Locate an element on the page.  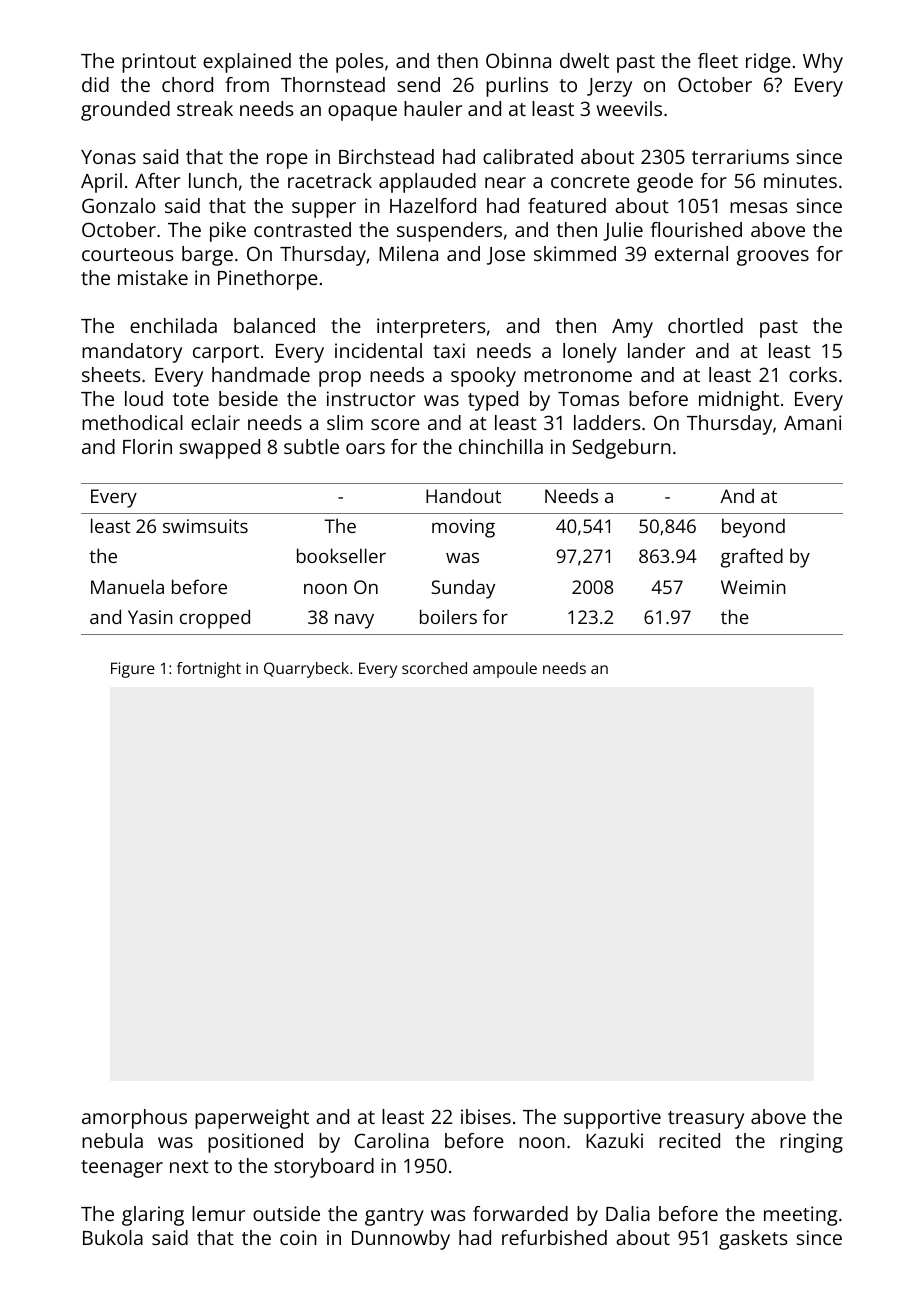
lunch is located at coordinates (213, 180).
